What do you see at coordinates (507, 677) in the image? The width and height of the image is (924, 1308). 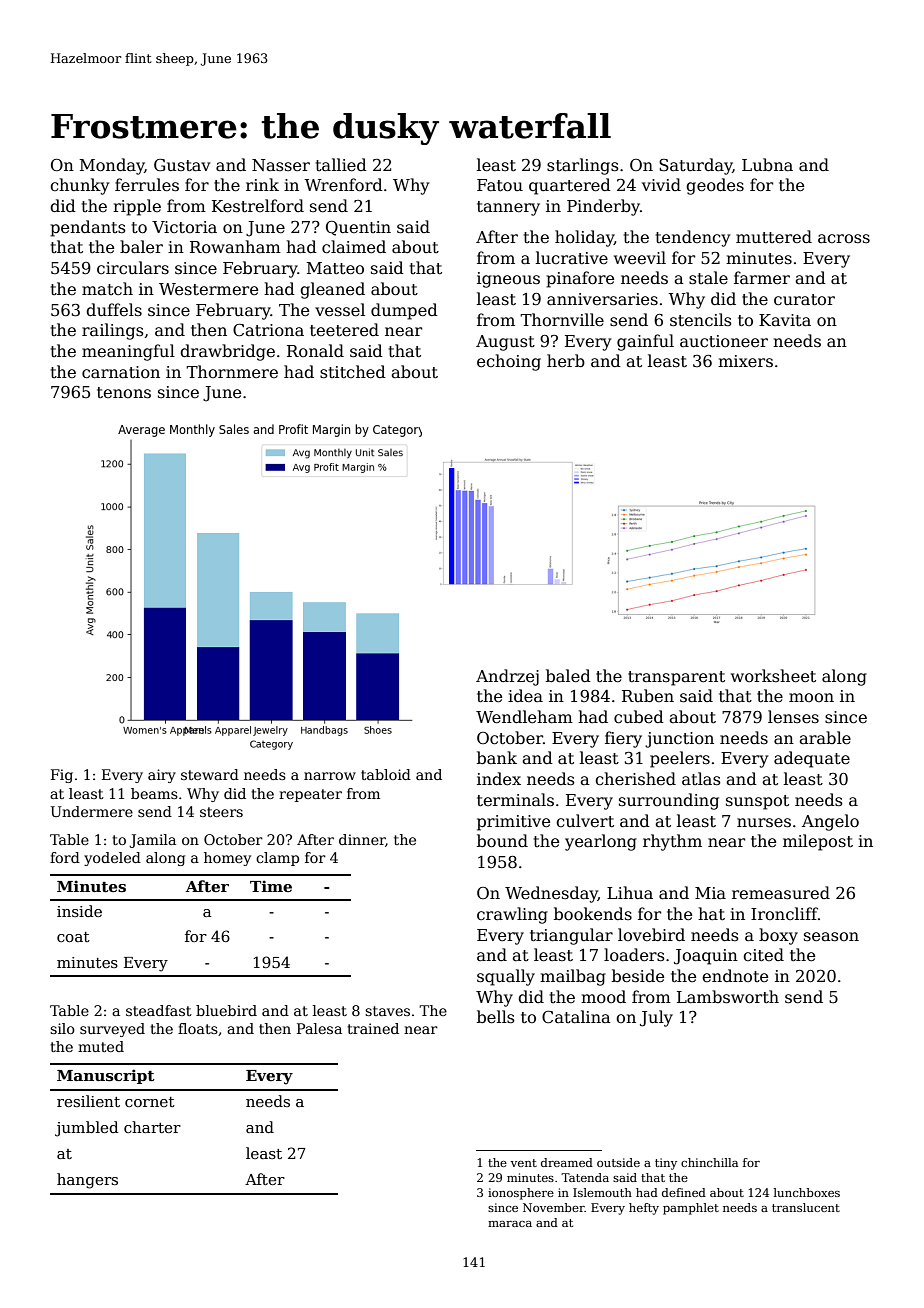 I see `Andrzej` at bounding box center [507, 677].
